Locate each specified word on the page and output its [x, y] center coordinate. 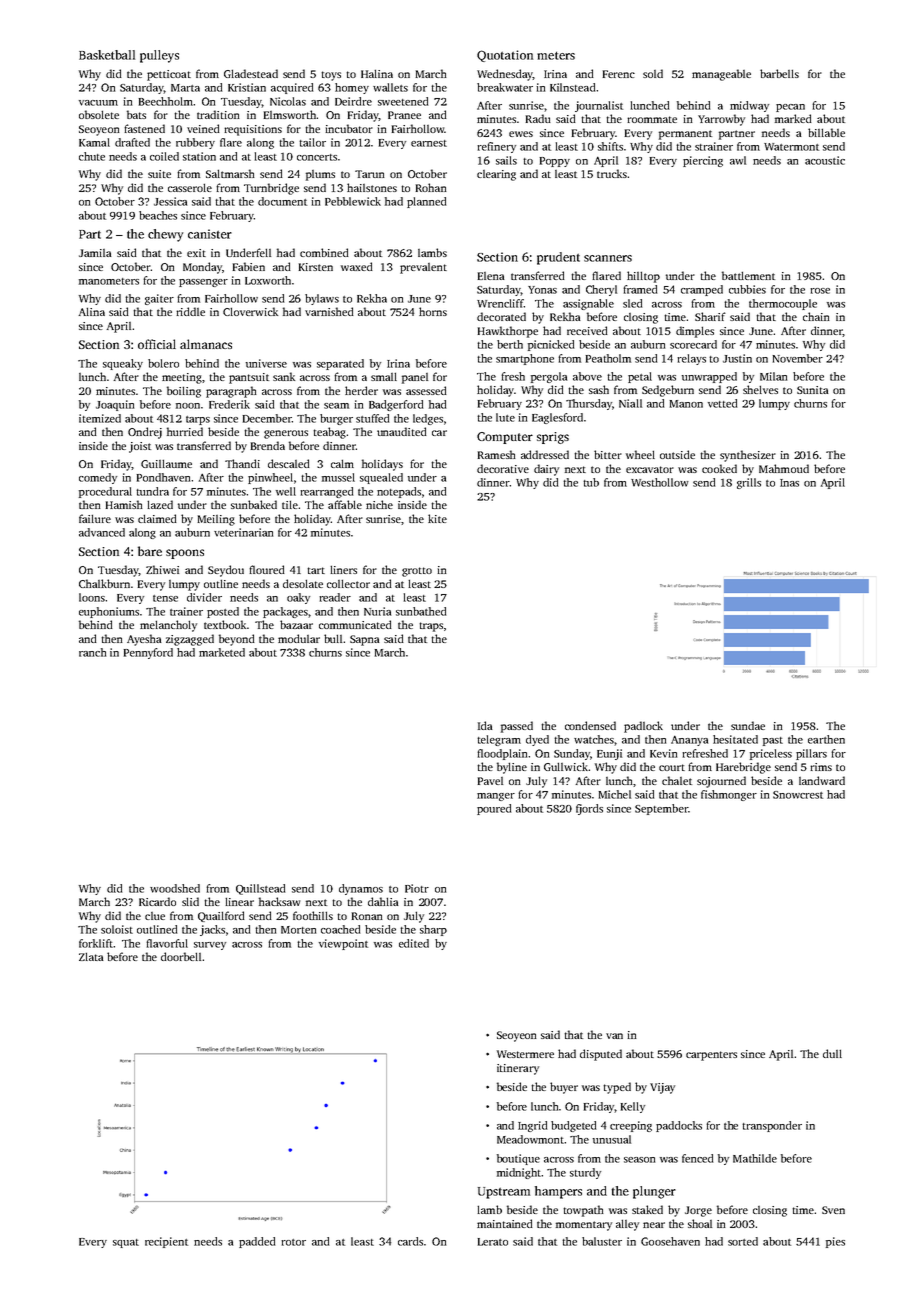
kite [437, 518]
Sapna [365, 640]
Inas [789, 483]
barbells [779, 73]
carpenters [711, 1056]
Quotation [505, 56]
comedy [98, 478]
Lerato [493, 1242]
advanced [102, 532]
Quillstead [260, 889]
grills [749, 483]
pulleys [159, 56]
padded [257, 1242]
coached [340, 929]
